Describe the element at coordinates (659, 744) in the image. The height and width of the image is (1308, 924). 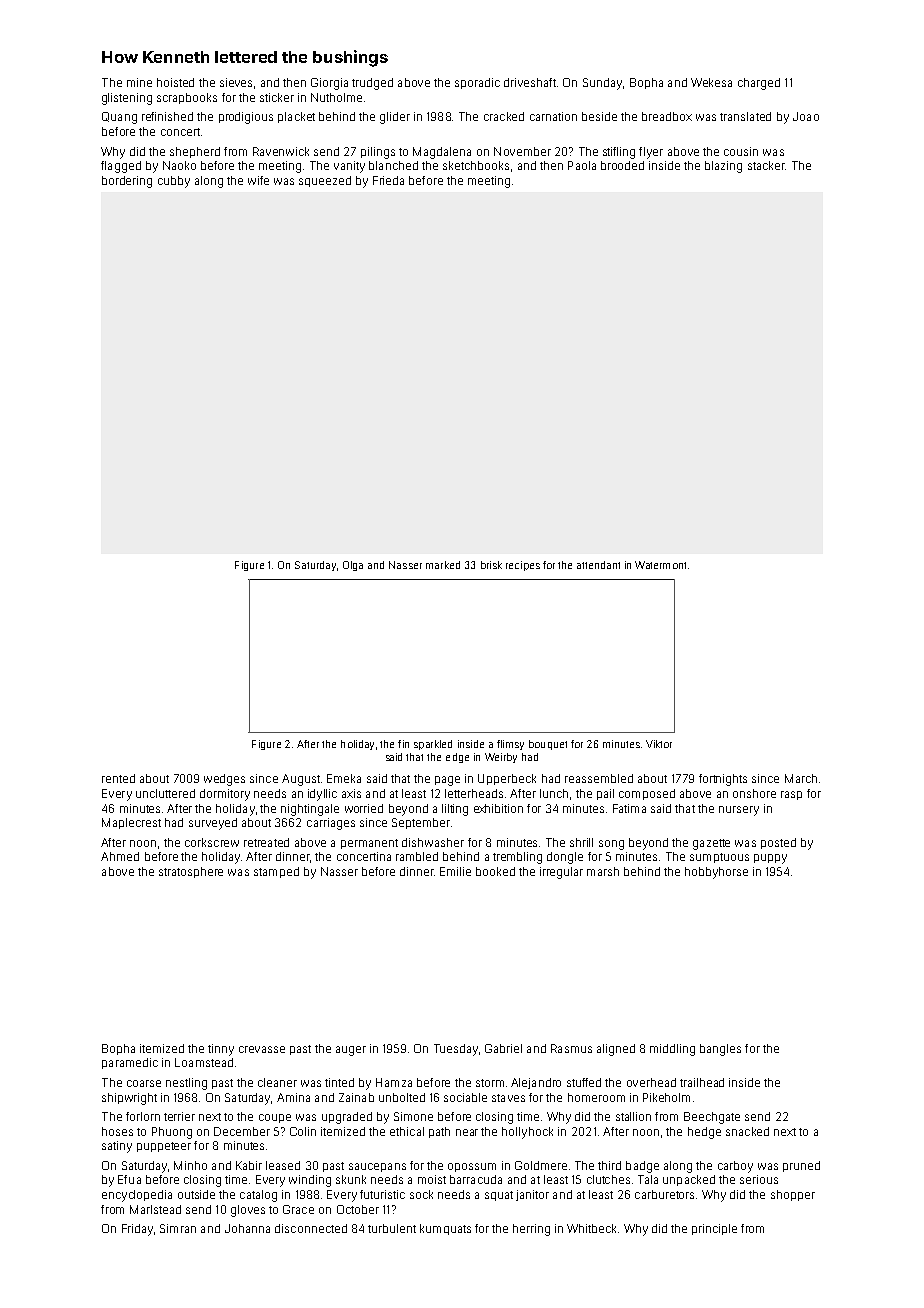
I see `Viktor` at that location.
